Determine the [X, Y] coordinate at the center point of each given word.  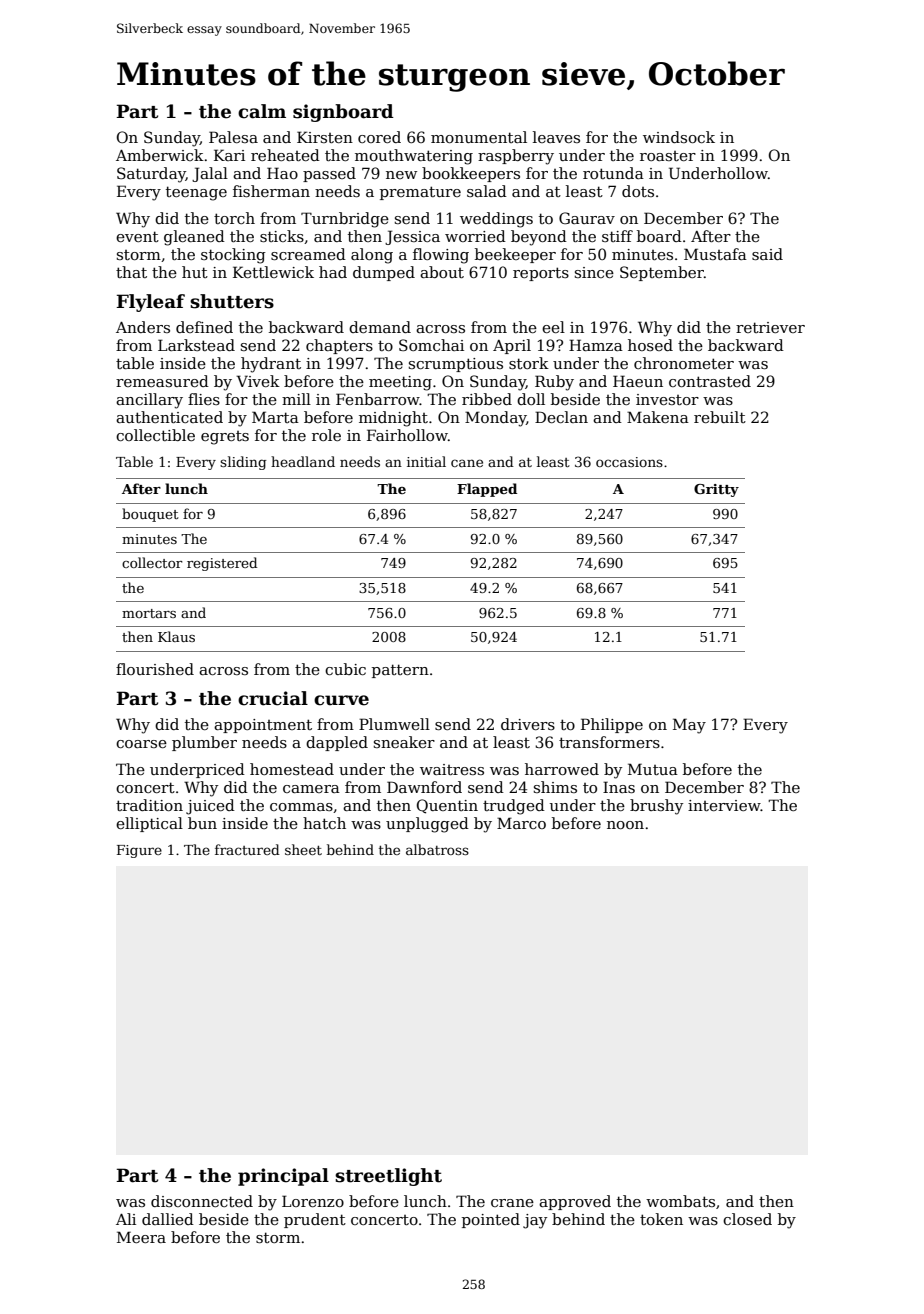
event [137, 236]
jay [535, 1221]
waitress [452, 769]
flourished [155, 669]
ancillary [149, 401]
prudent [315, 1220]
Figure [139, 851]
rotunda [613, 173]
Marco [521, 823]
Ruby [554, 383]
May [689, 726]
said [767, 254]
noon [625, 825]
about [442, 272]
